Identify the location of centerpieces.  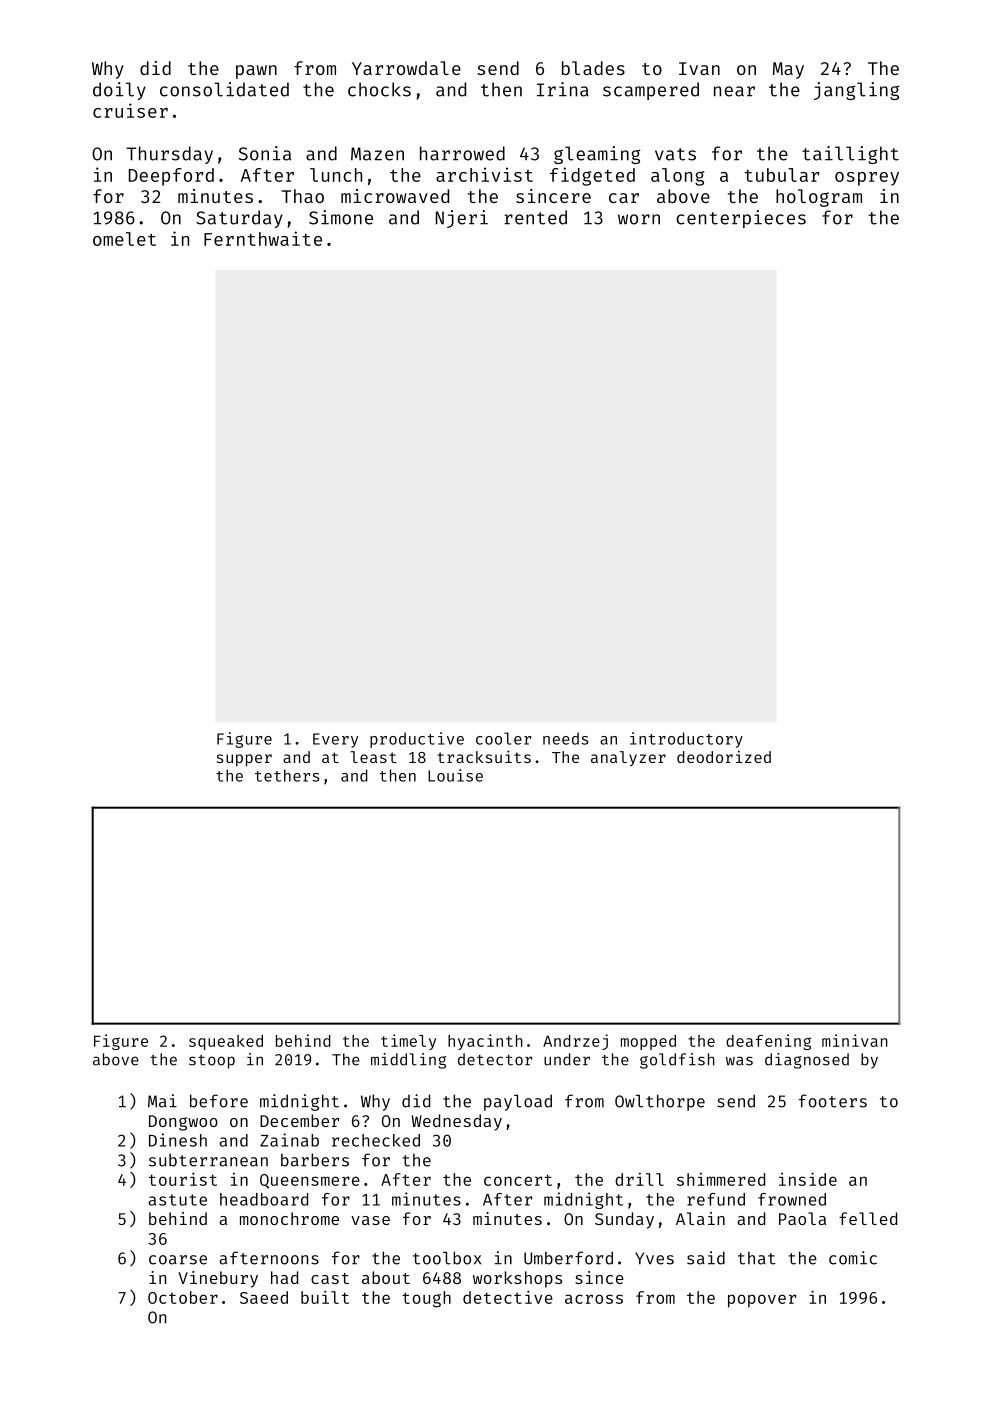
(741, 219).
